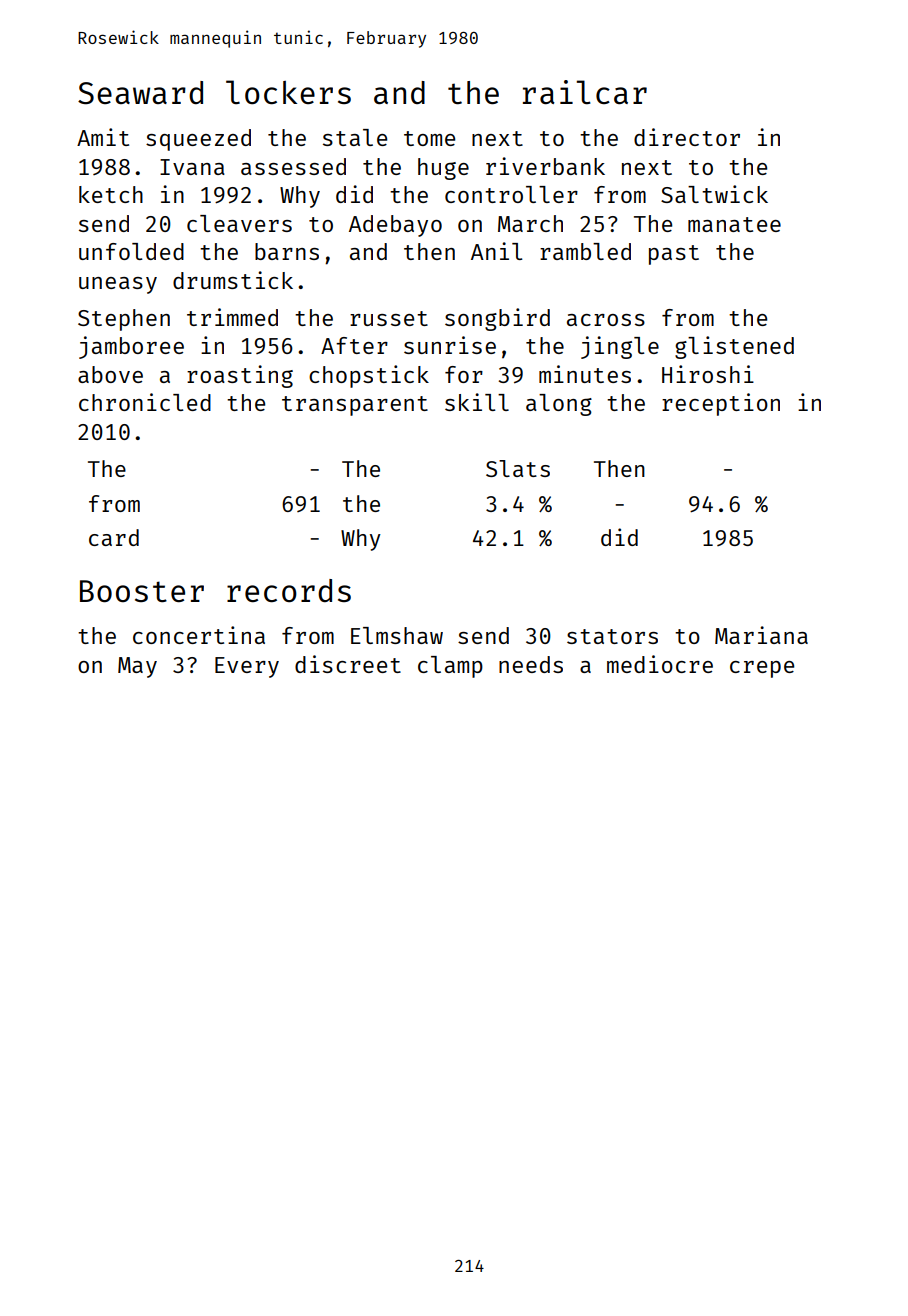 This screenshot has height=1316, width=908. Describe the element at coordinates (450, 667) in the screenshot. I see `clamp` at that location.
